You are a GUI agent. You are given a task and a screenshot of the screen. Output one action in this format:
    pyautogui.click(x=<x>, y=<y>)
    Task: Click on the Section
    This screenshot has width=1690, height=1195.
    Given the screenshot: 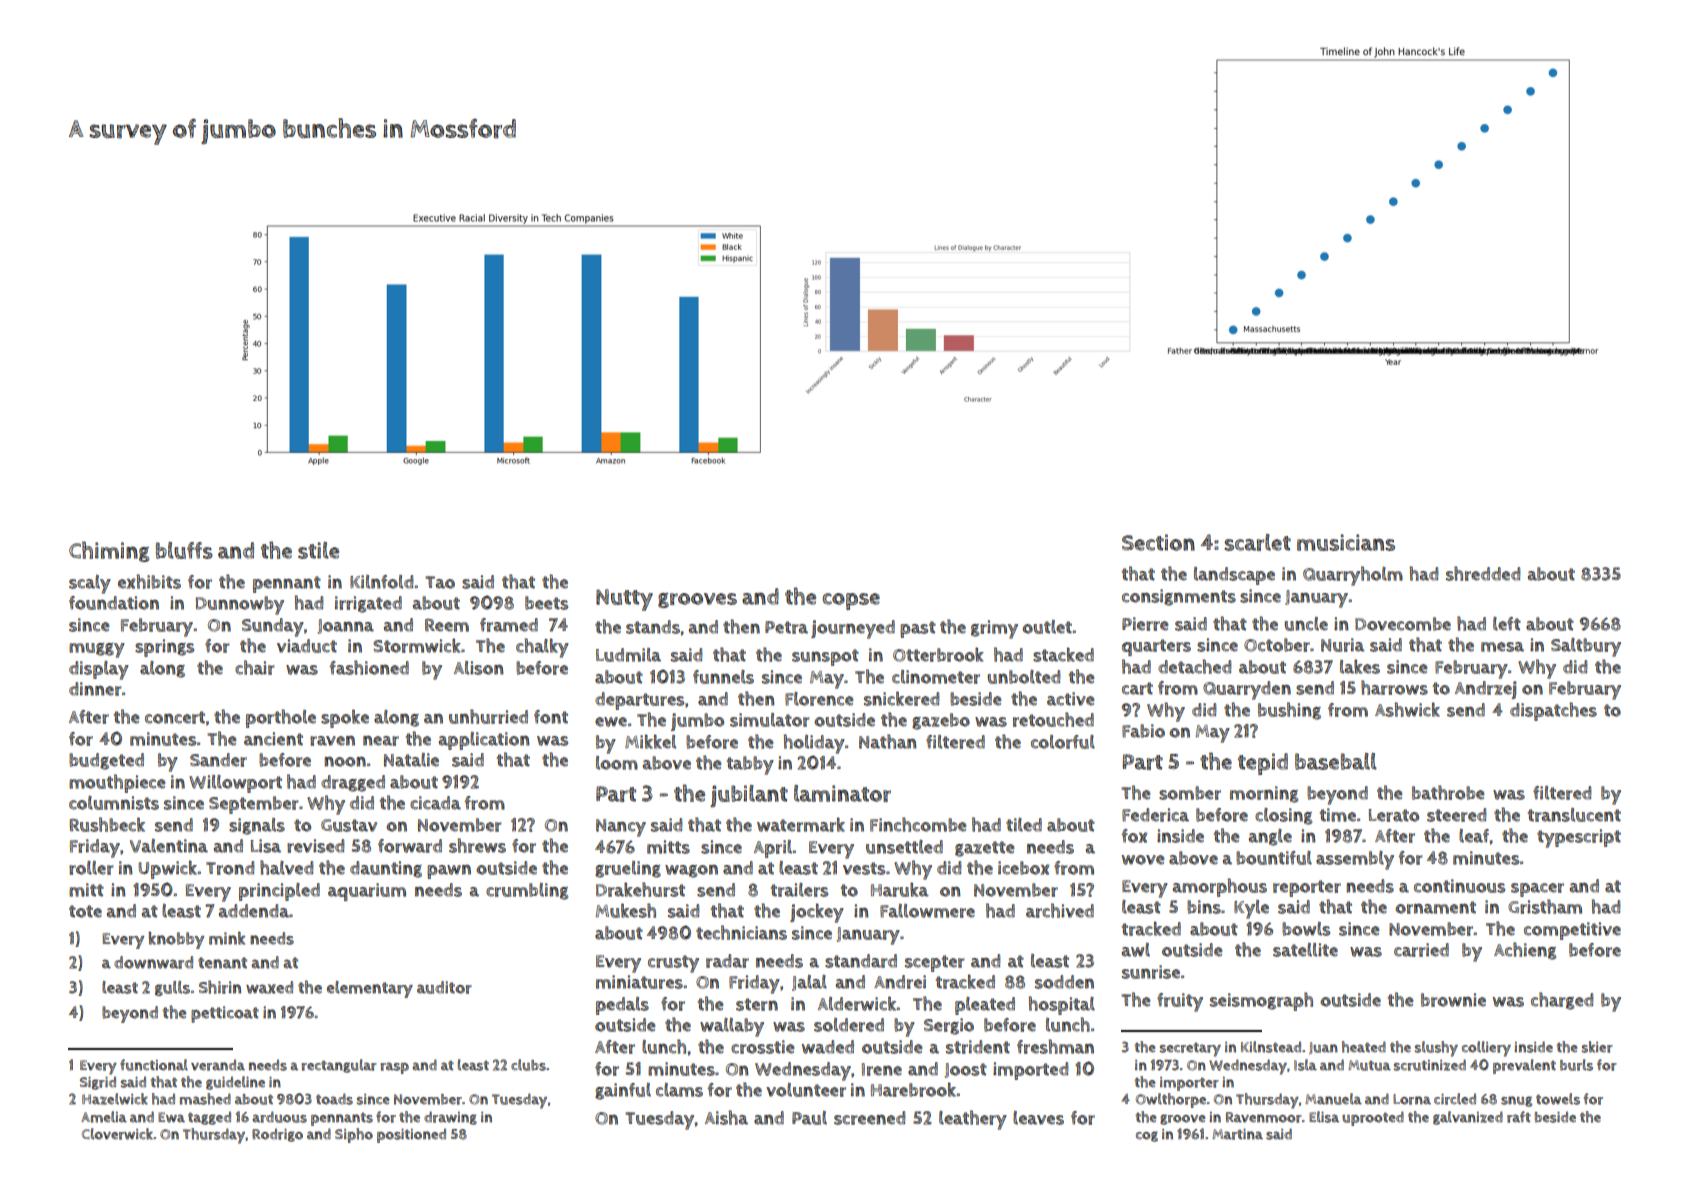 What is the action you would take?
    pyautogui.click(x=1158, y=542)
